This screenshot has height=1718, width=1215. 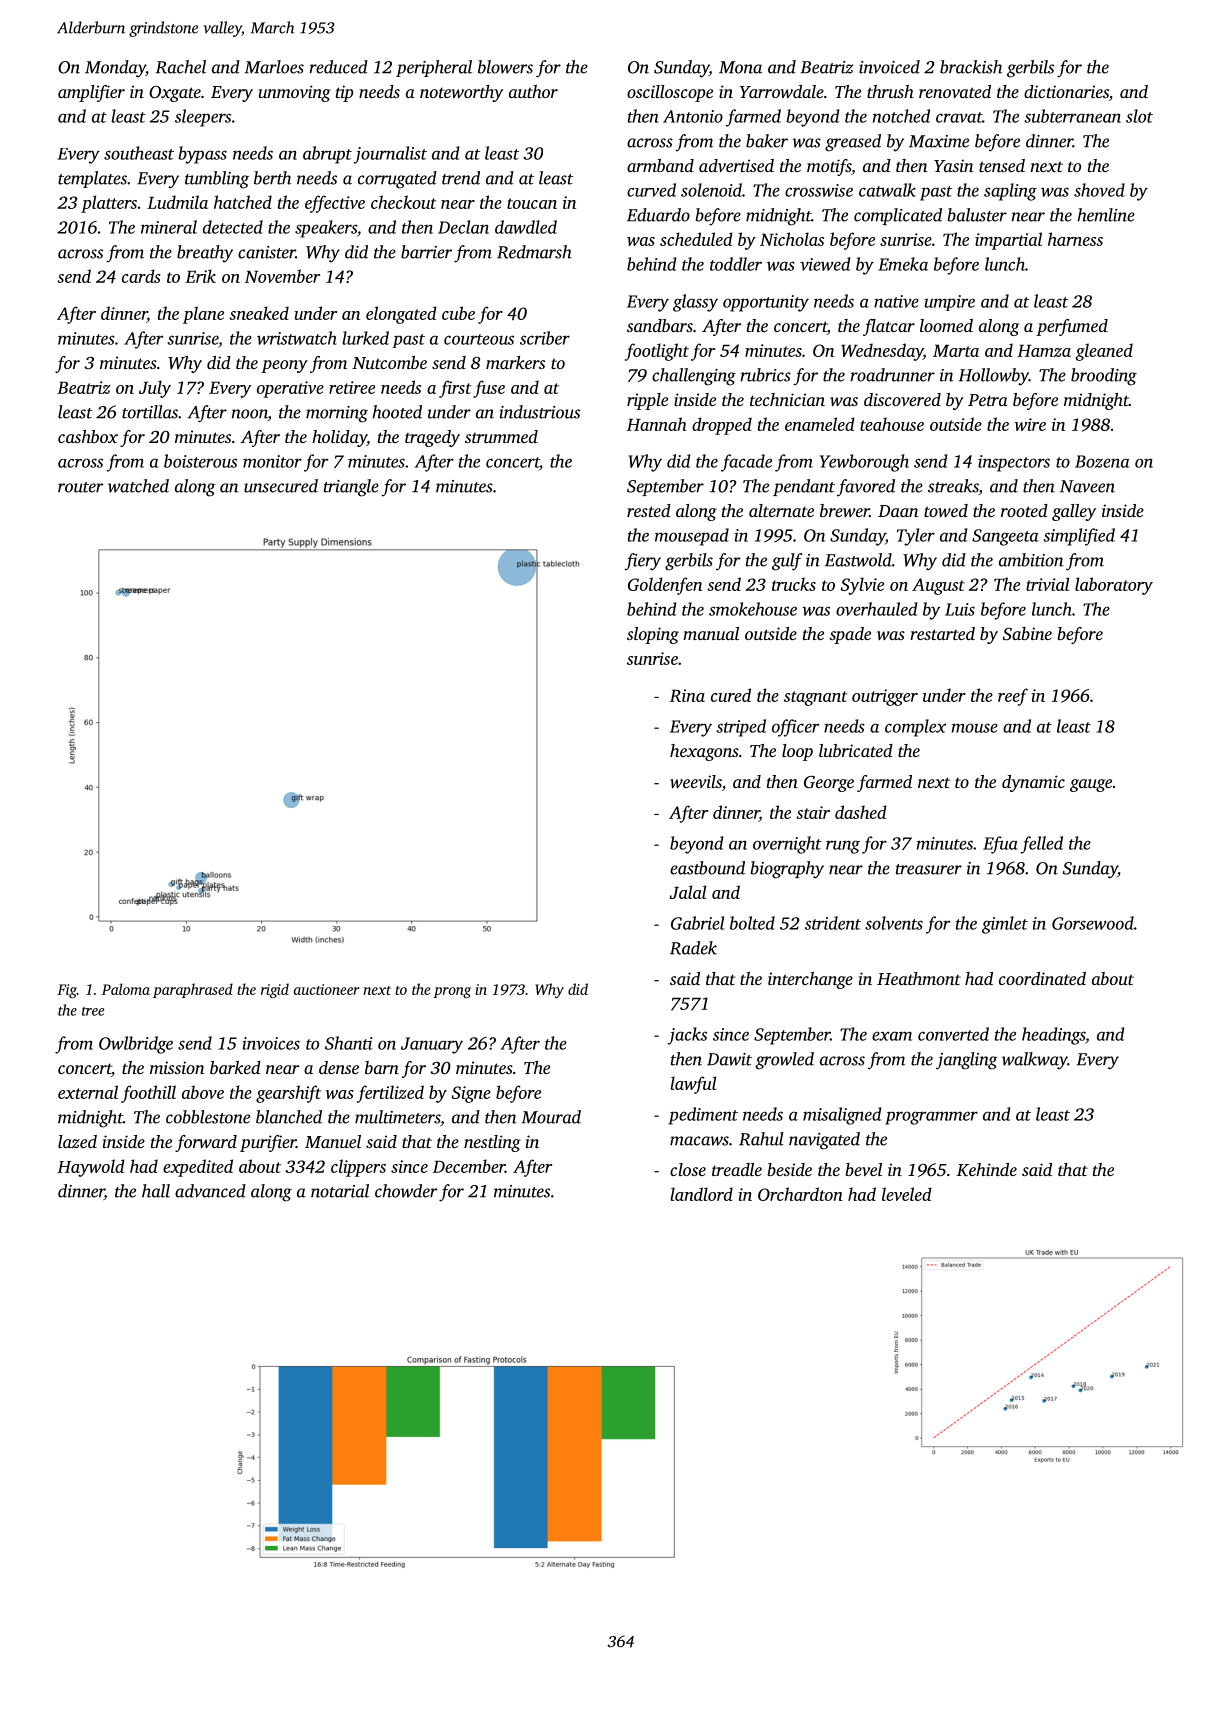 I want to click on advanced, so click(x=210, y=1191).
